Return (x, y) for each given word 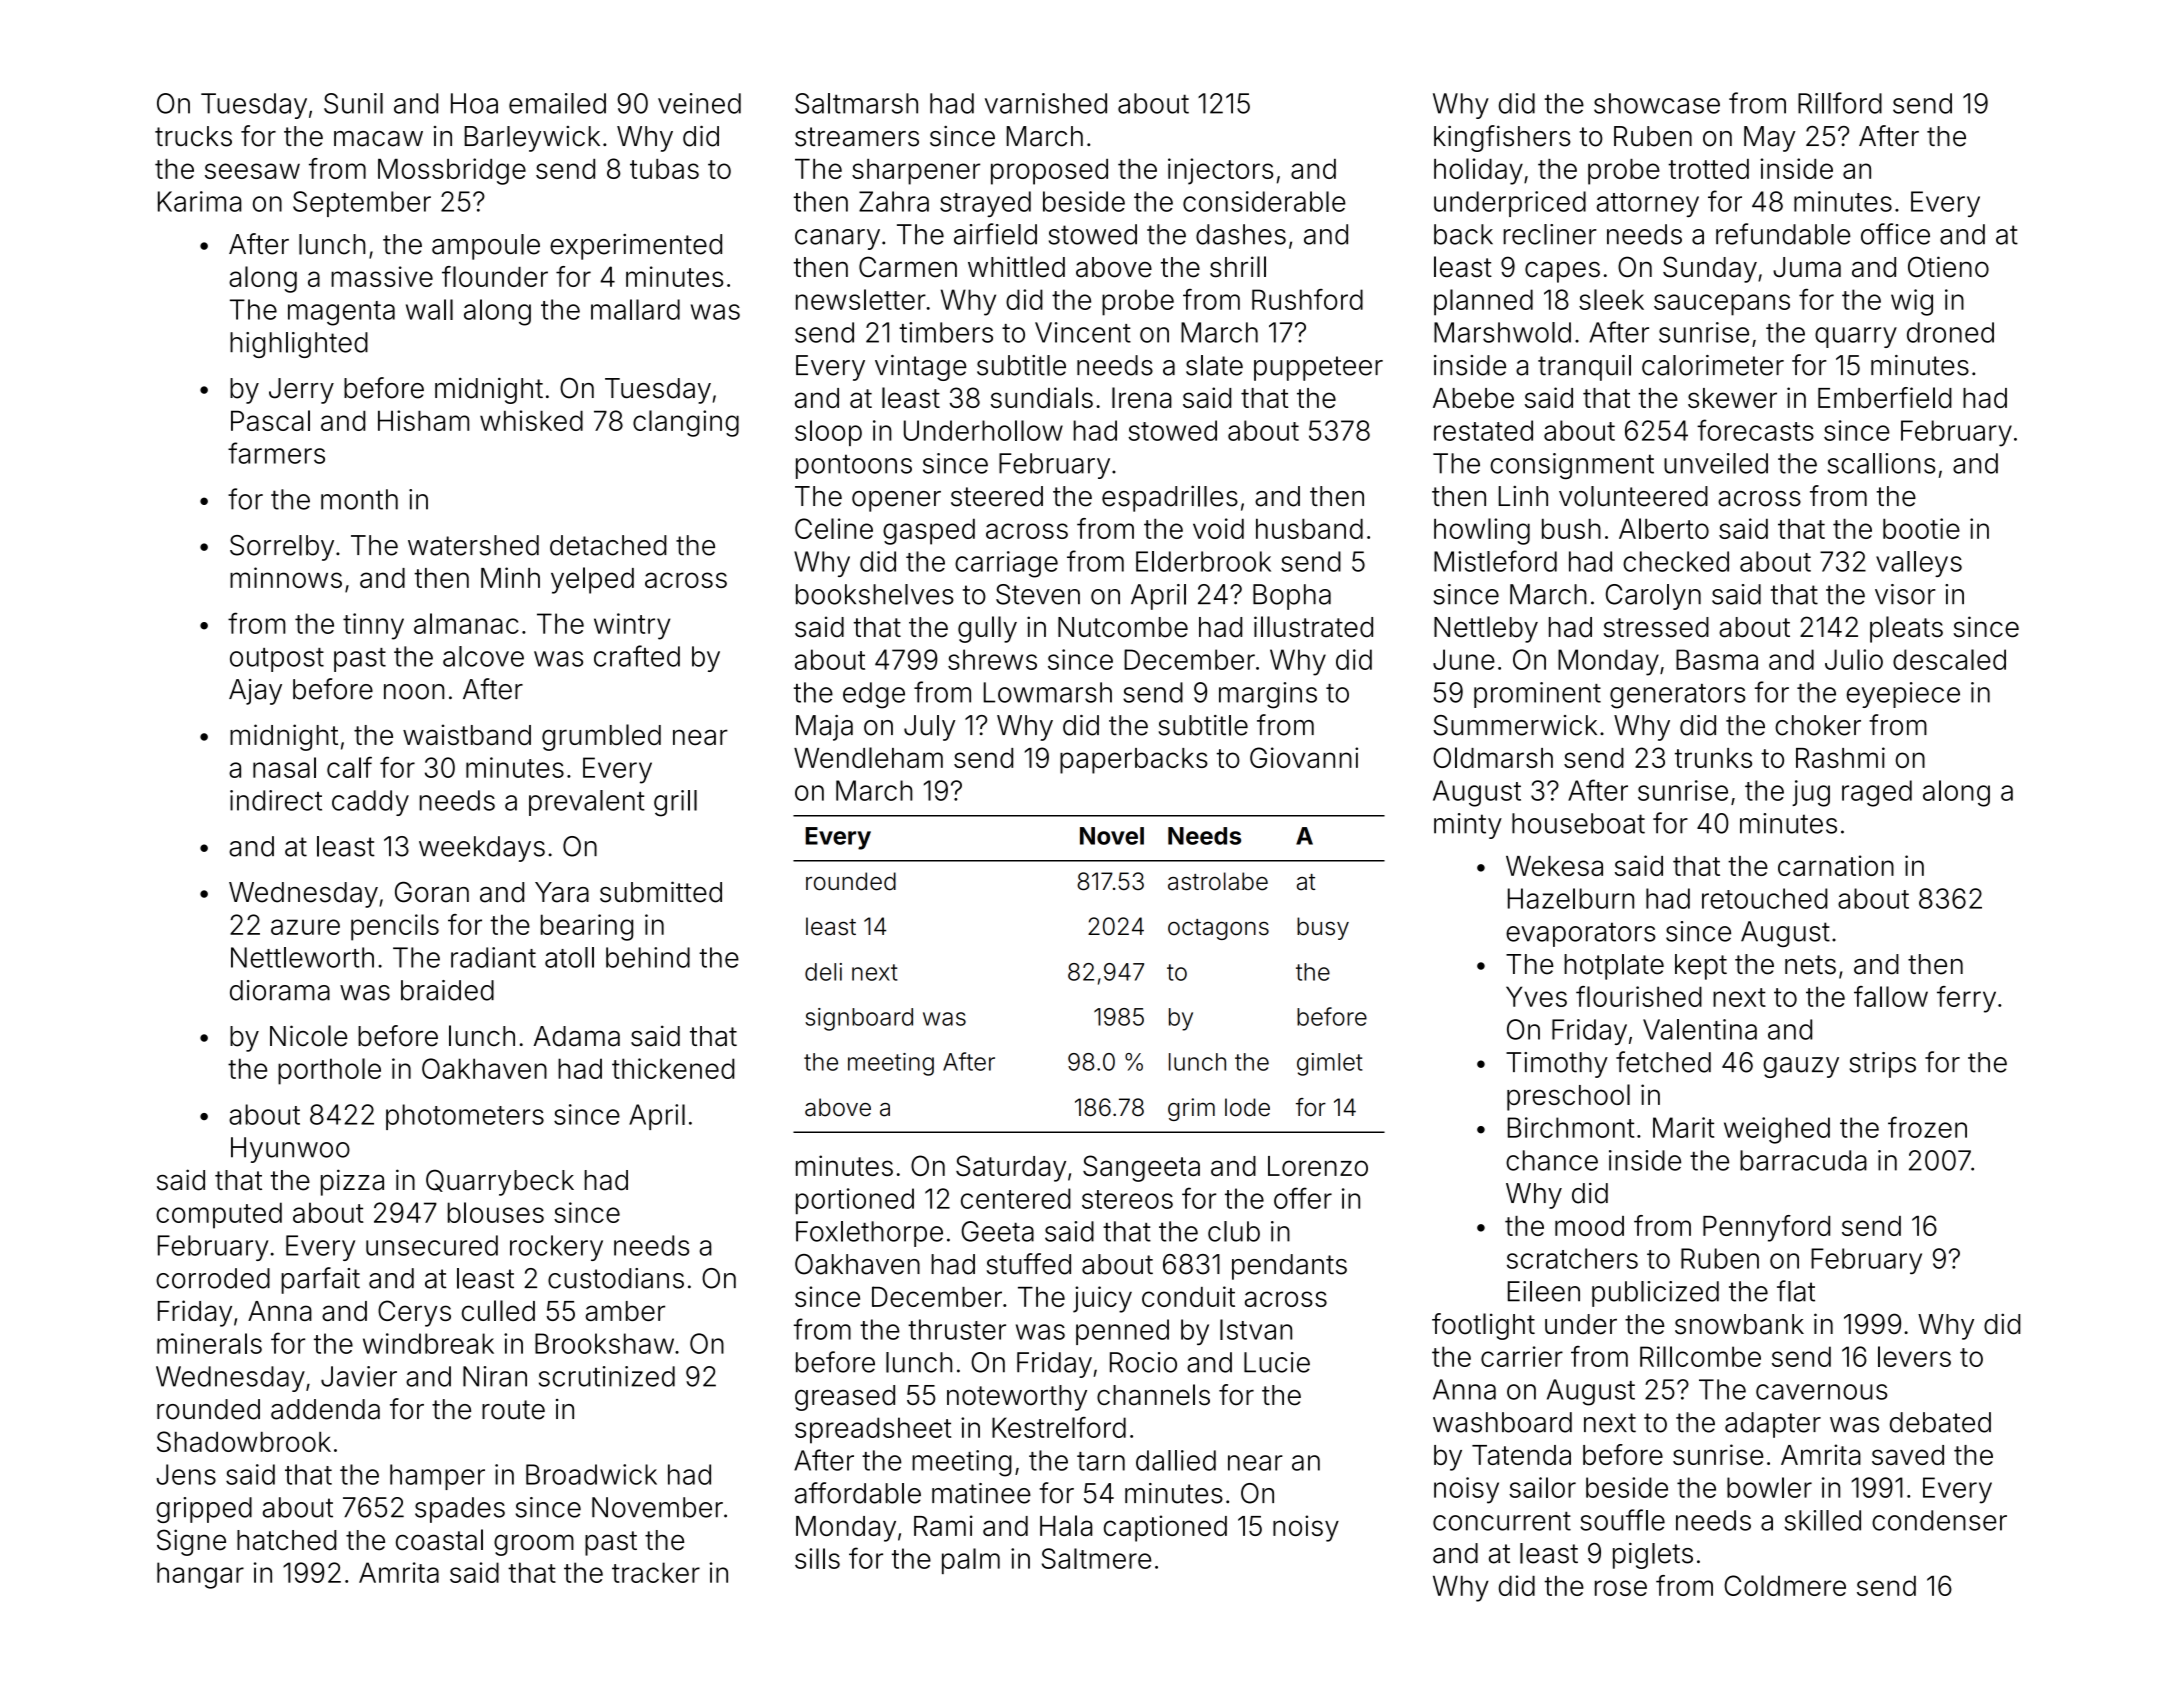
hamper (437, 1477)
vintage (921, 368)
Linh (1523, 496)
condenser (1939, 1520)
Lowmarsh (1048, 692)
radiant (493, 957)
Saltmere (1097, 1558)
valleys (1919, 564)
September (362, 204)
